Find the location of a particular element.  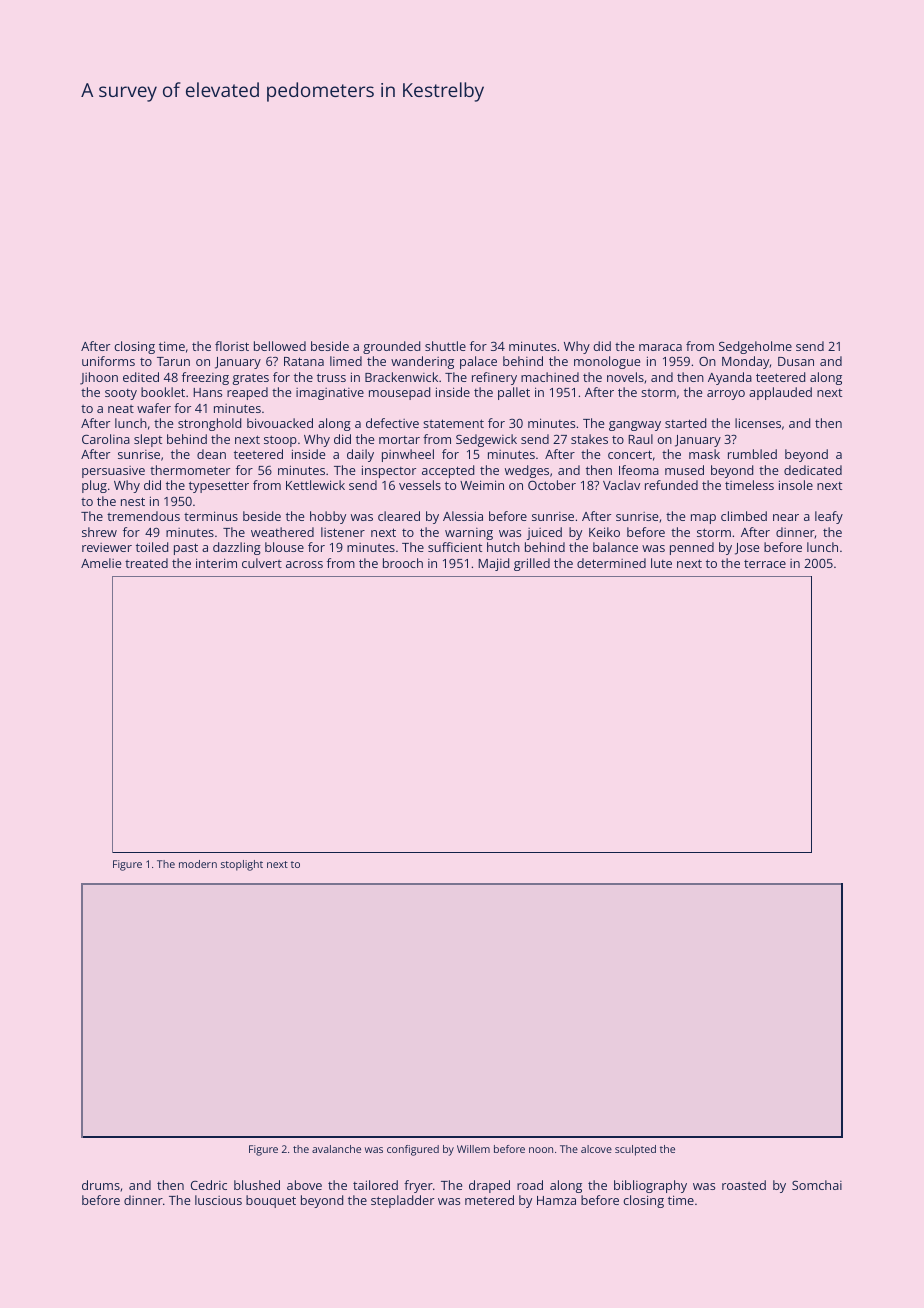

avalanche is located at coordinates (336, 1149).
